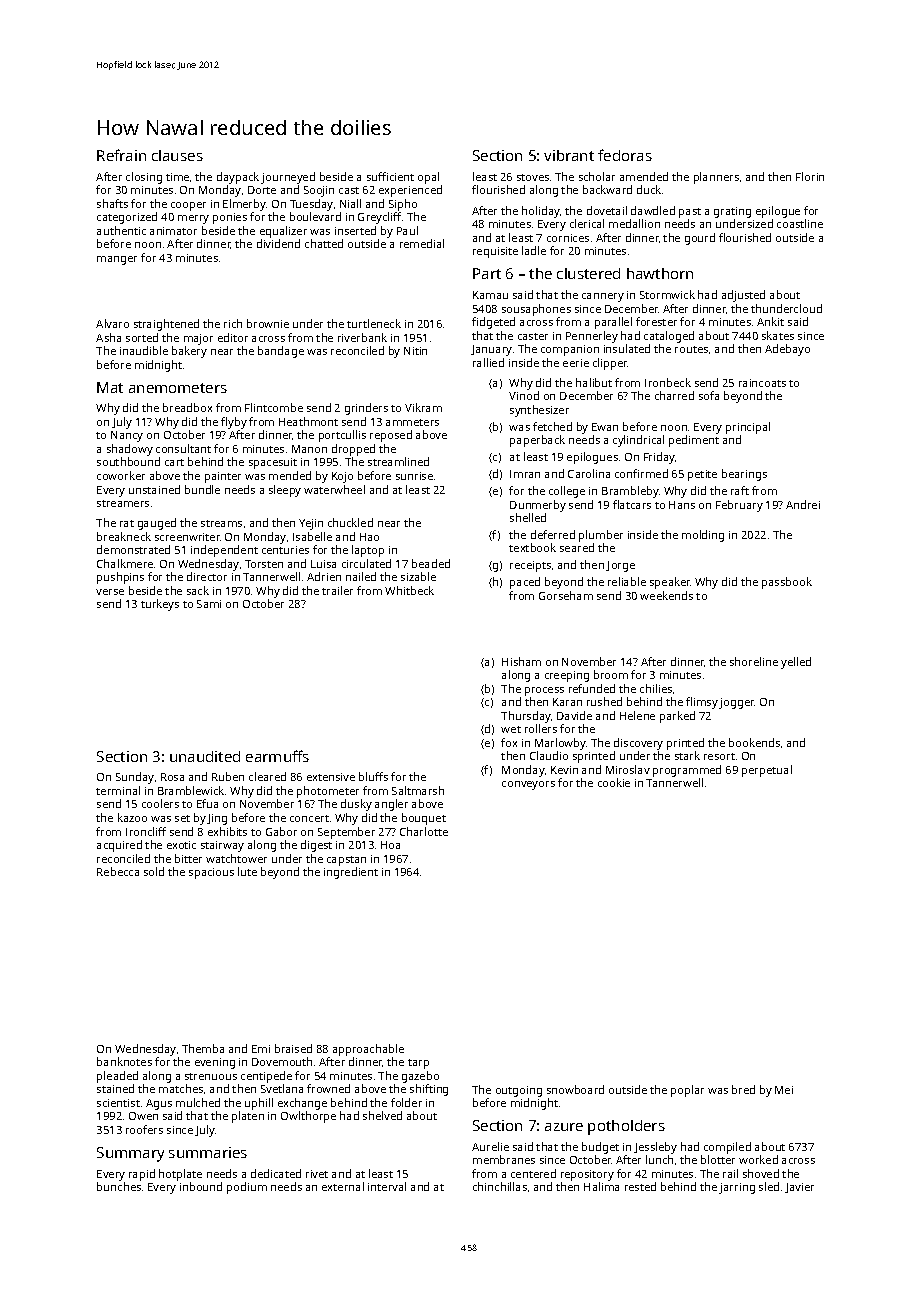 This page has width=924, height=1308. What do you see at coordinates (588, 273) in the page?
I see `clustered` at bounding box center [588, 273].
